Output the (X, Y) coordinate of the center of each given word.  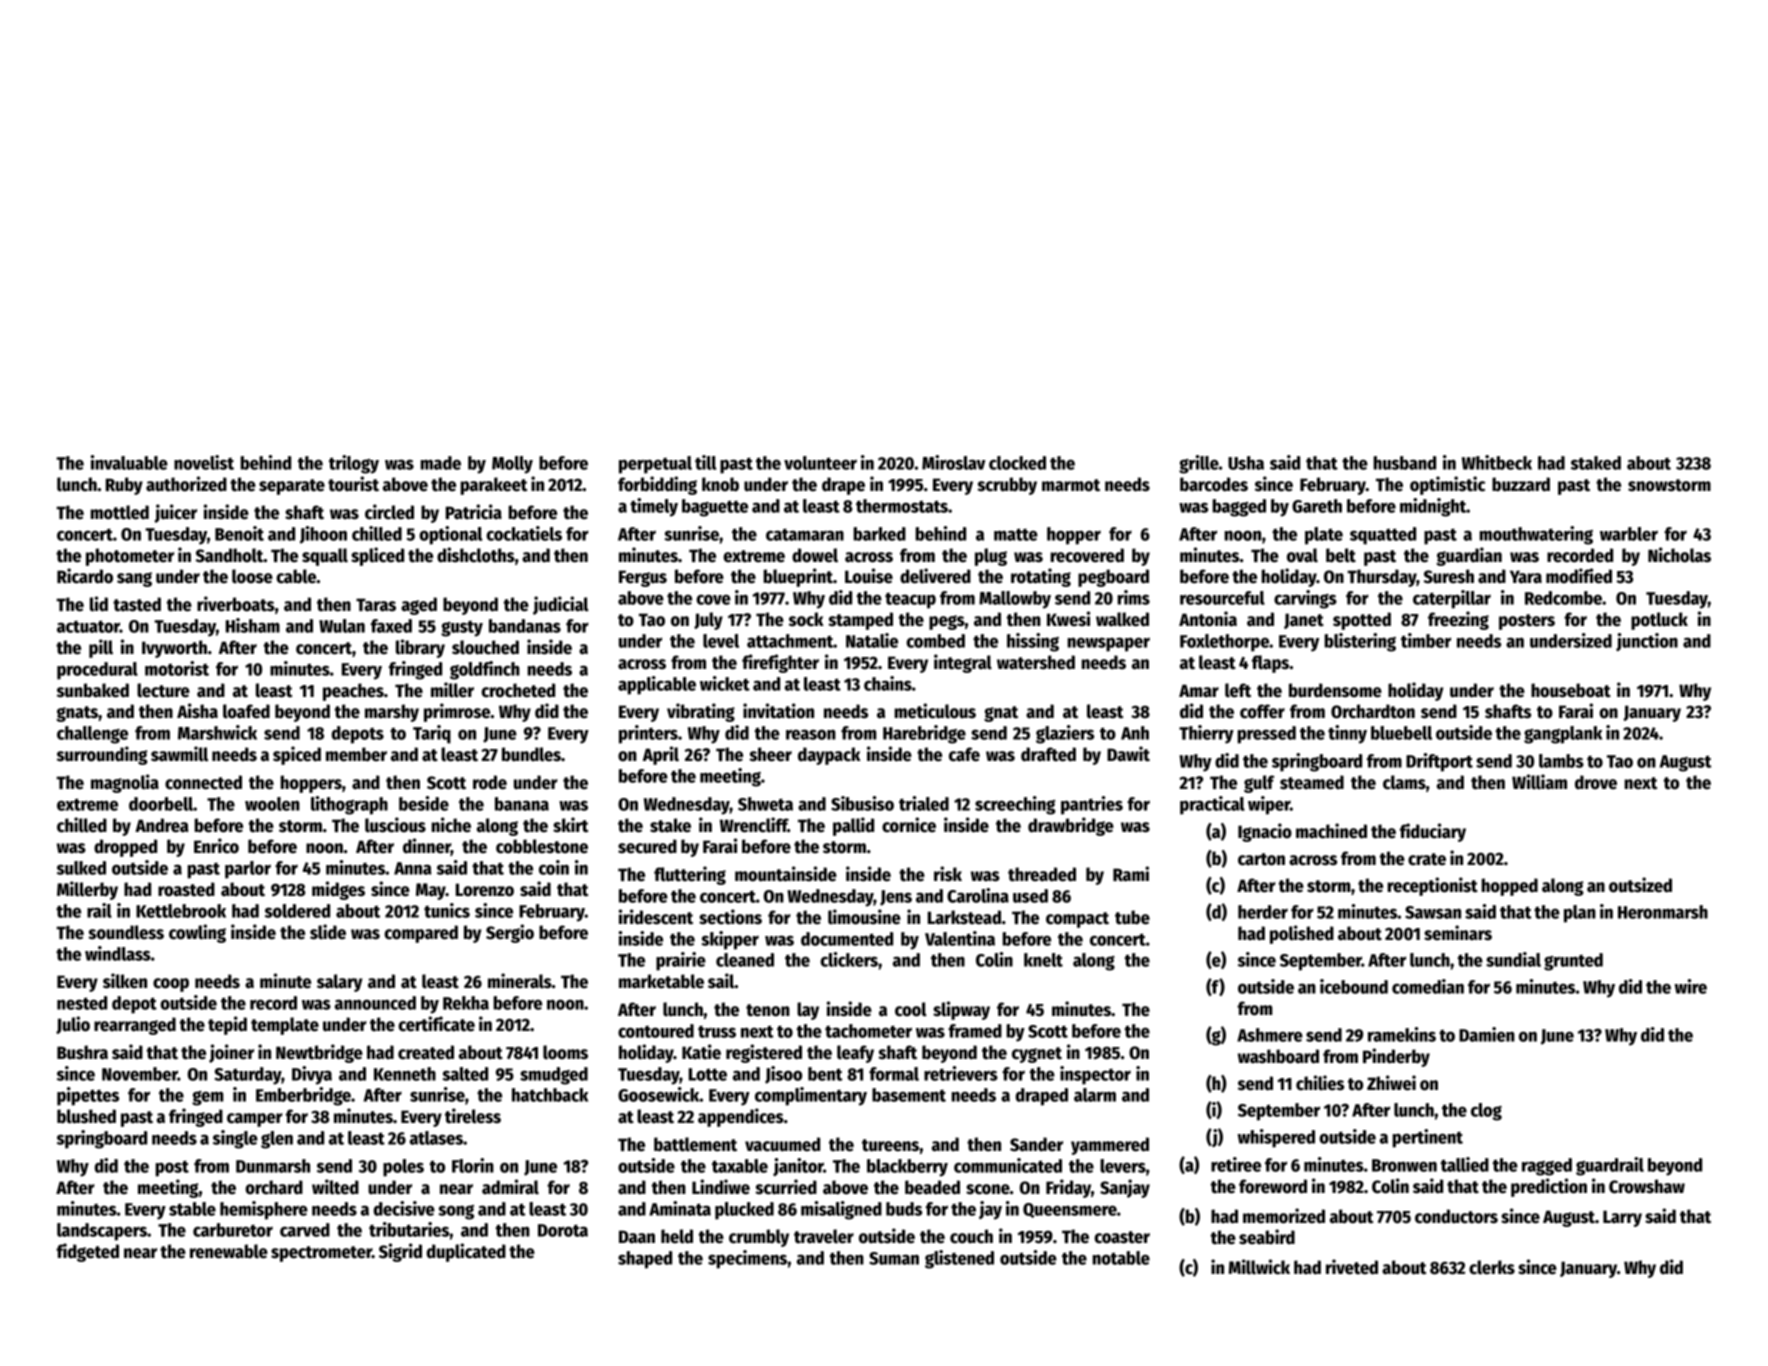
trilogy (354, 464)
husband (1405, 463)
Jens (896, 898)
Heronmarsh (1663, 912)
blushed (86, 1116)
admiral (510, 1187)
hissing (1033, 642)
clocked (1017, 463)
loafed (246, 711)
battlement (695, 1144)
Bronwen (1404, 1165)
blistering (1360, 642)
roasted (186, 889)
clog (1486, 1112)
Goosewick (659, 1094)
